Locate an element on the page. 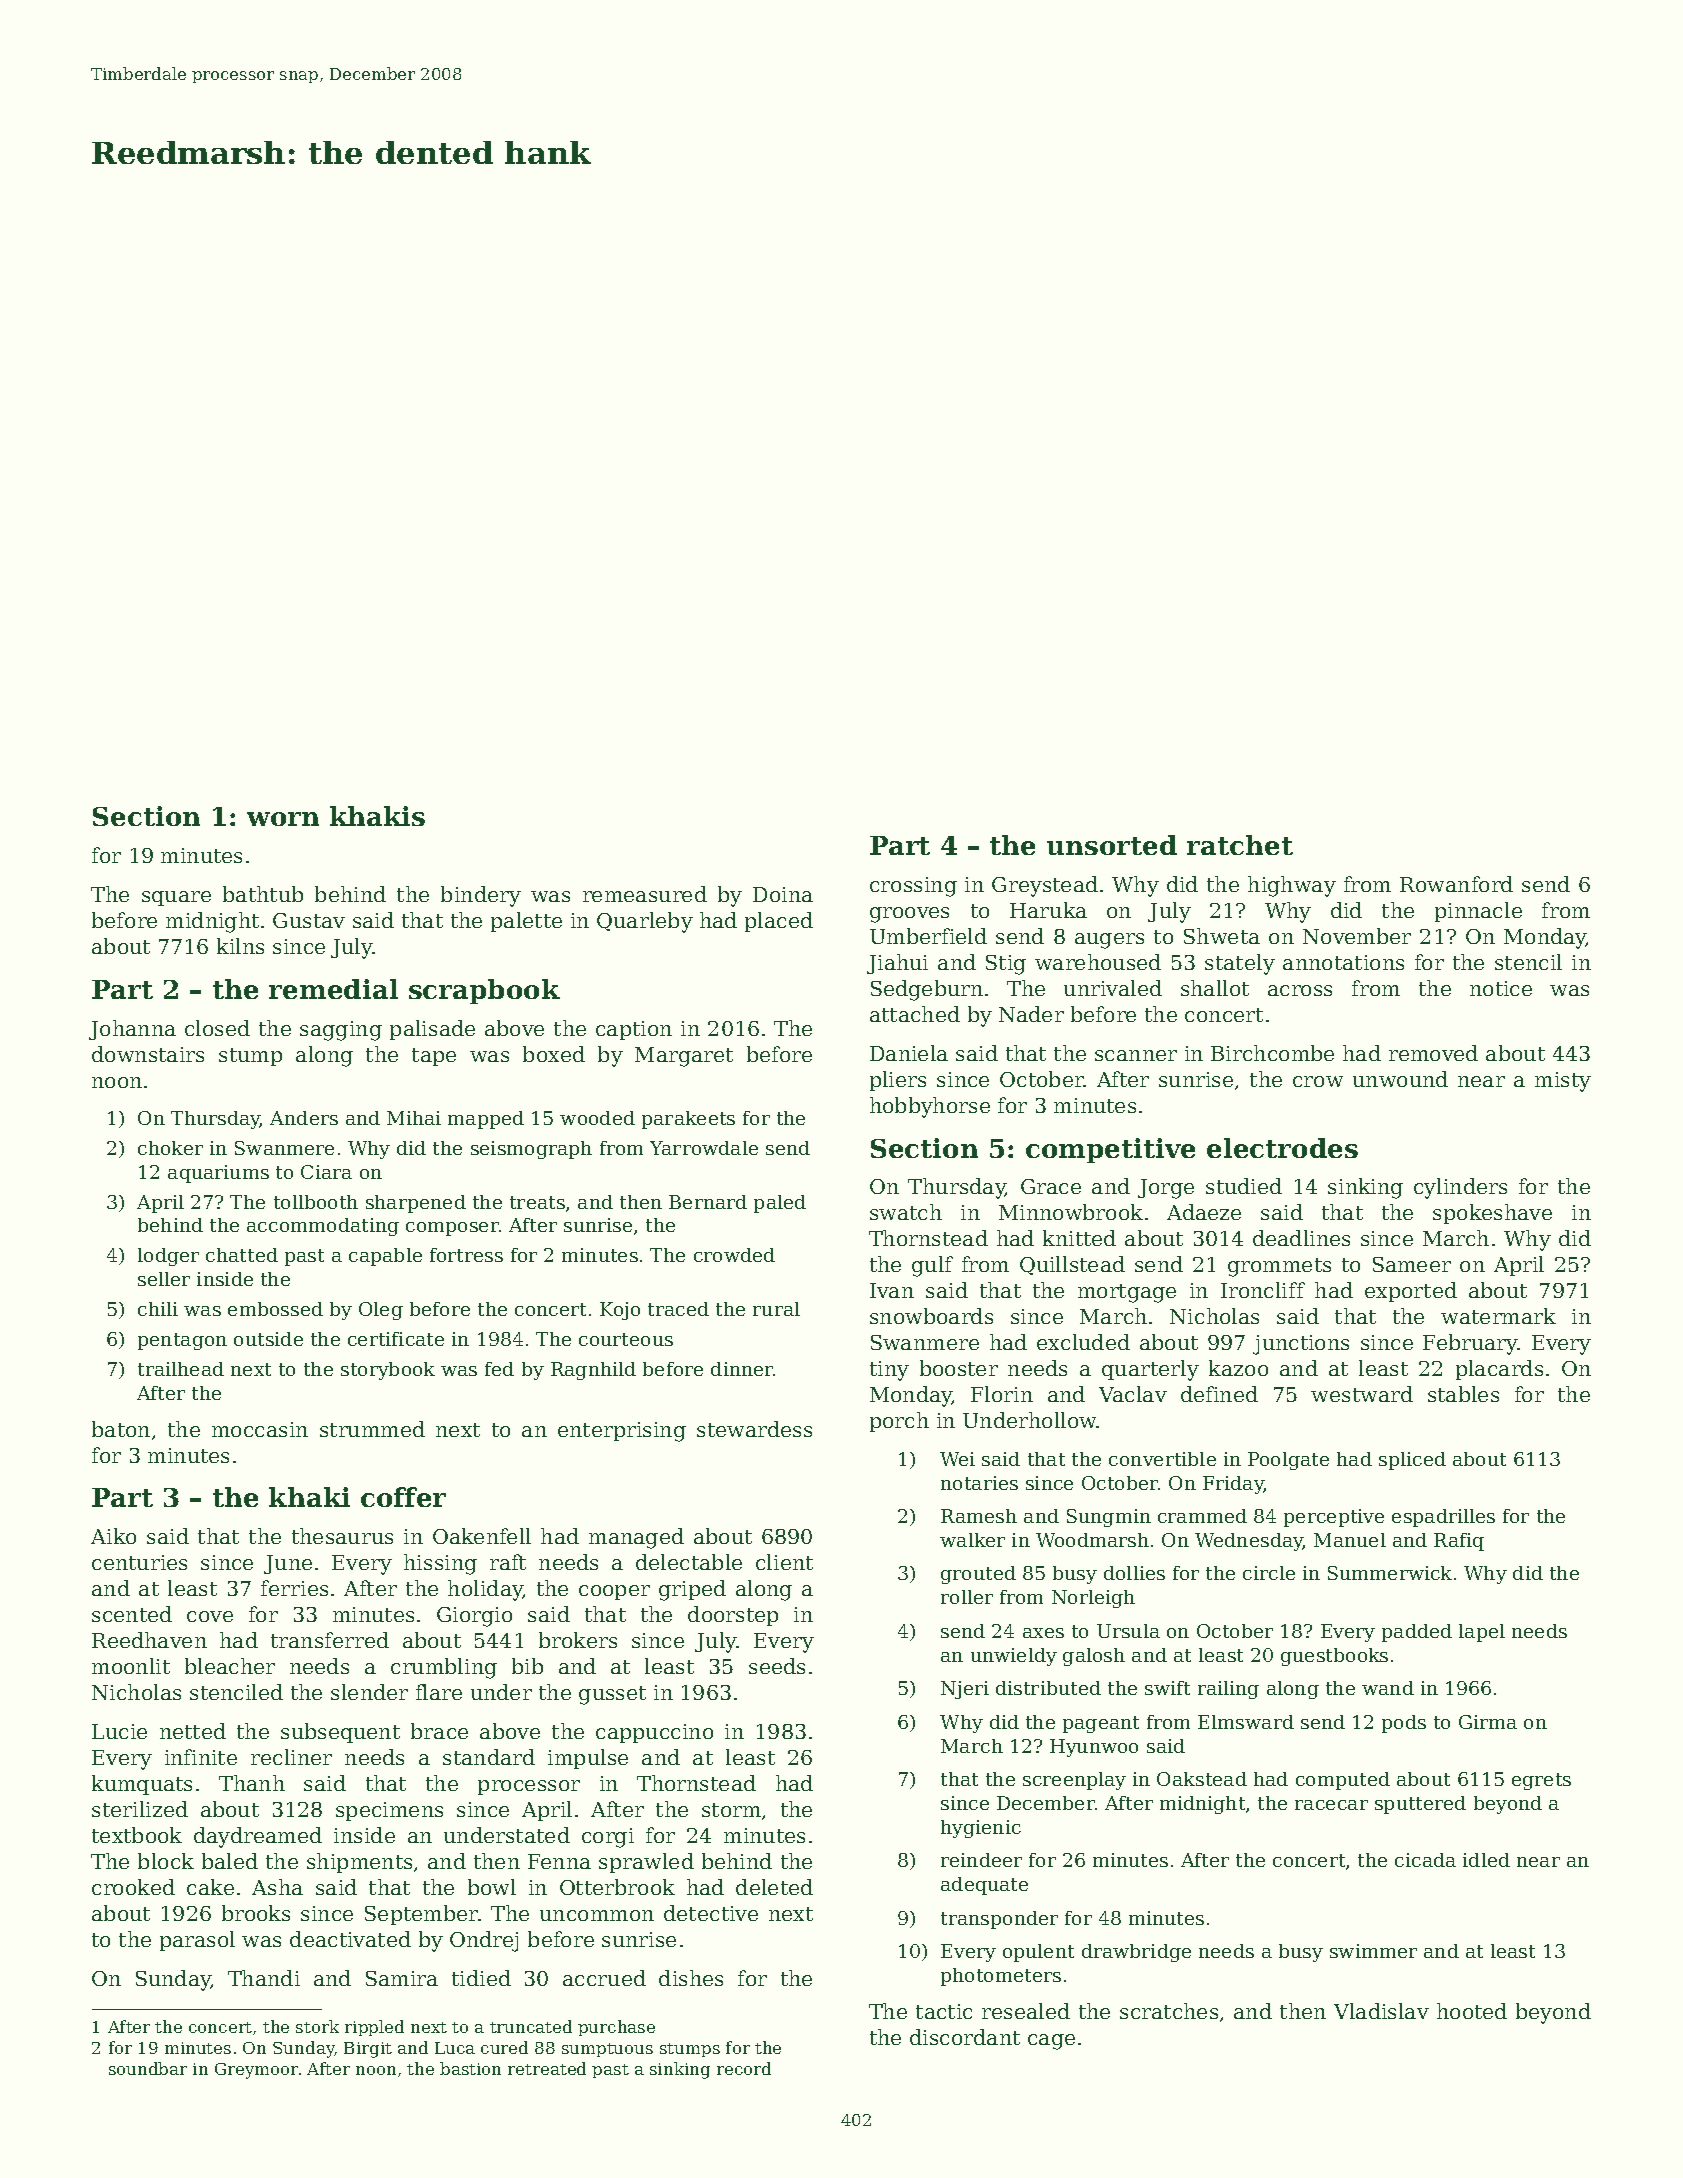 The image size is (1683, 2178). hygienic is located at coordinates (981, 1829).
